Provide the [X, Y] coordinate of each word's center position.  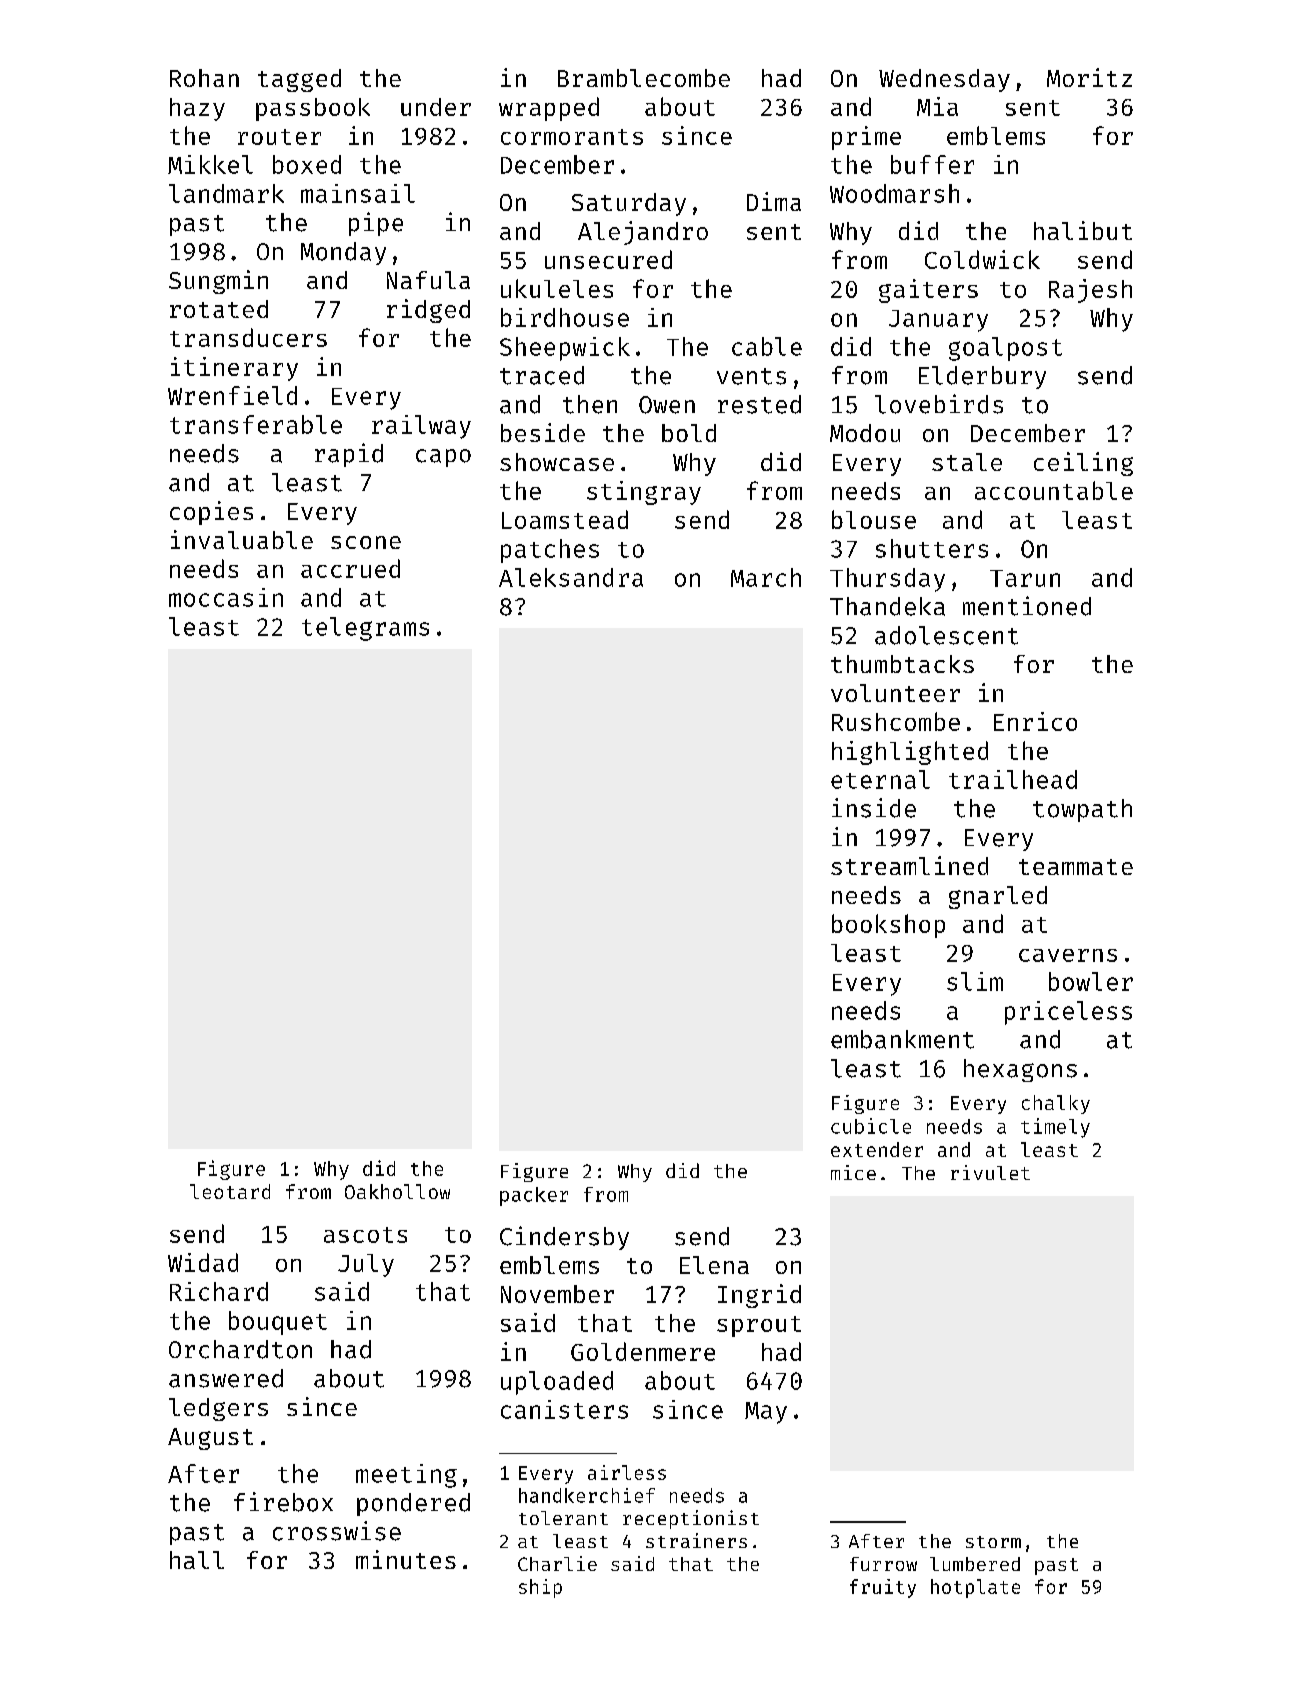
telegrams [365, 629]
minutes [406, 1559]
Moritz [1089, 77]
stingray [644, 493]
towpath [1082, 810]
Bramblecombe [644, 78]
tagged [299, 80]
